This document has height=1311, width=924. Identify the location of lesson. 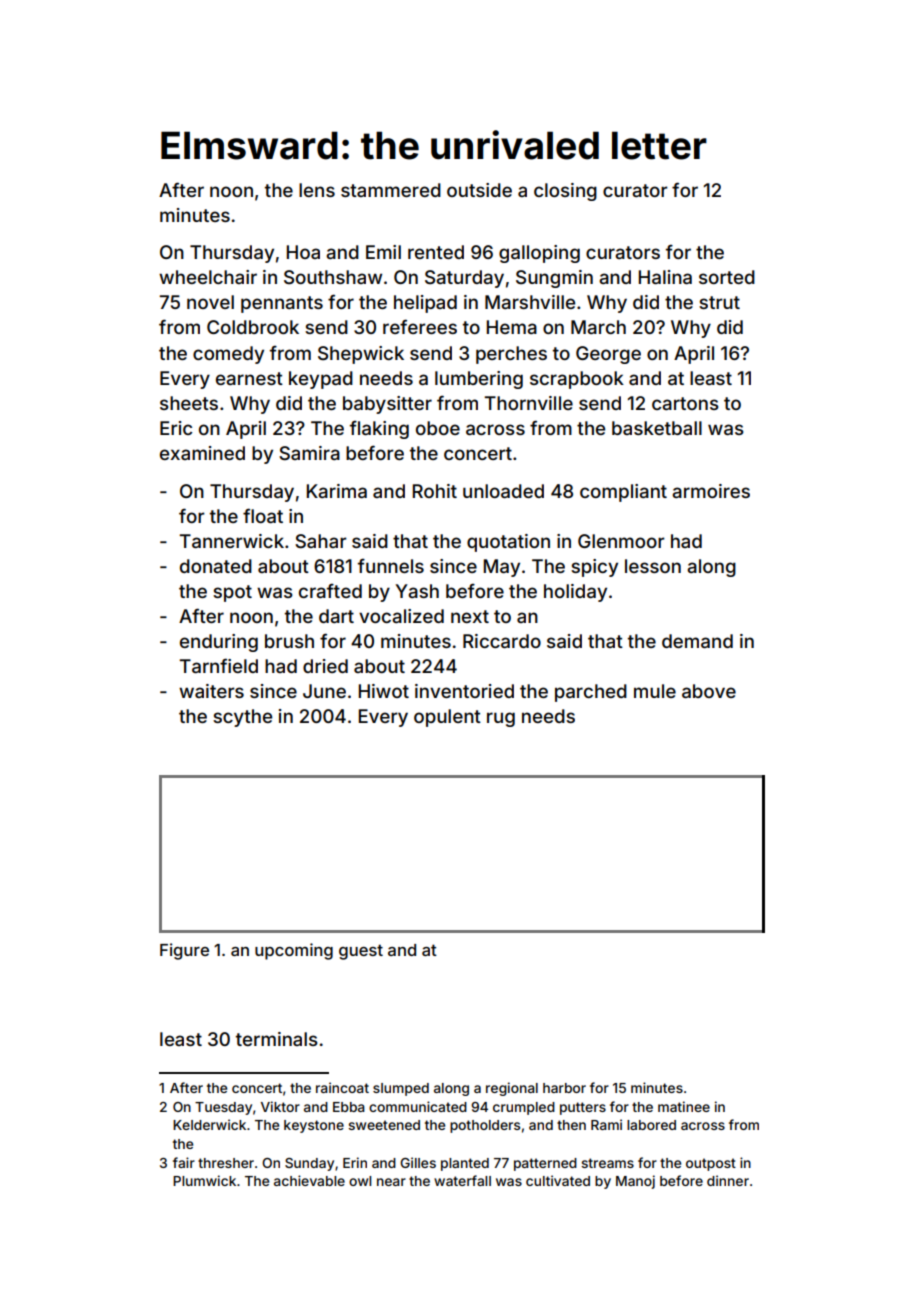
(653, 566).
